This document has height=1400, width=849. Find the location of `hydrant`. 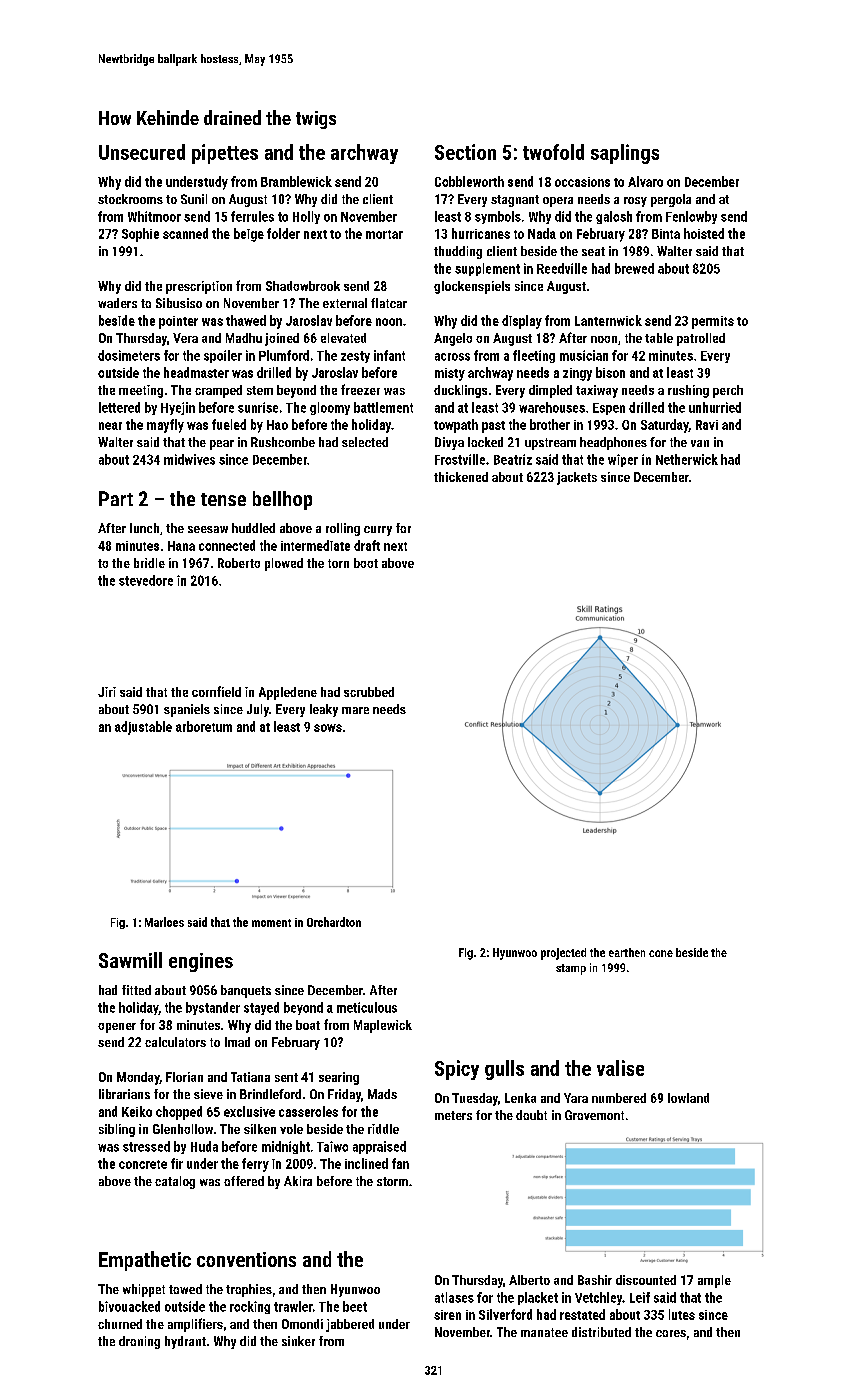

hydrant is located at coordinates (185, 1342).
